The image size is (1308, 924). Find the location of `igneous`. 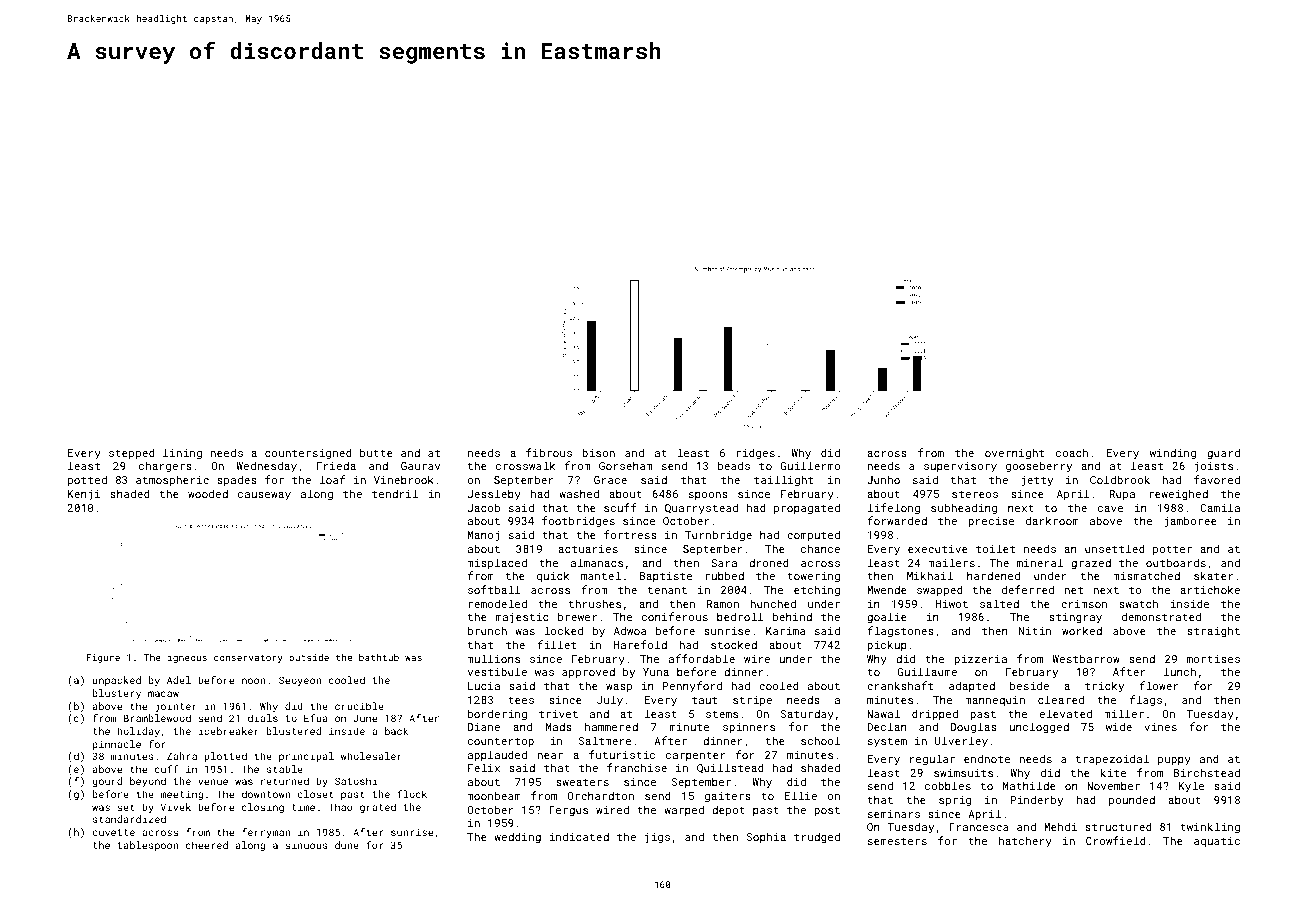

igneous is located at coordinates (187, 658).
